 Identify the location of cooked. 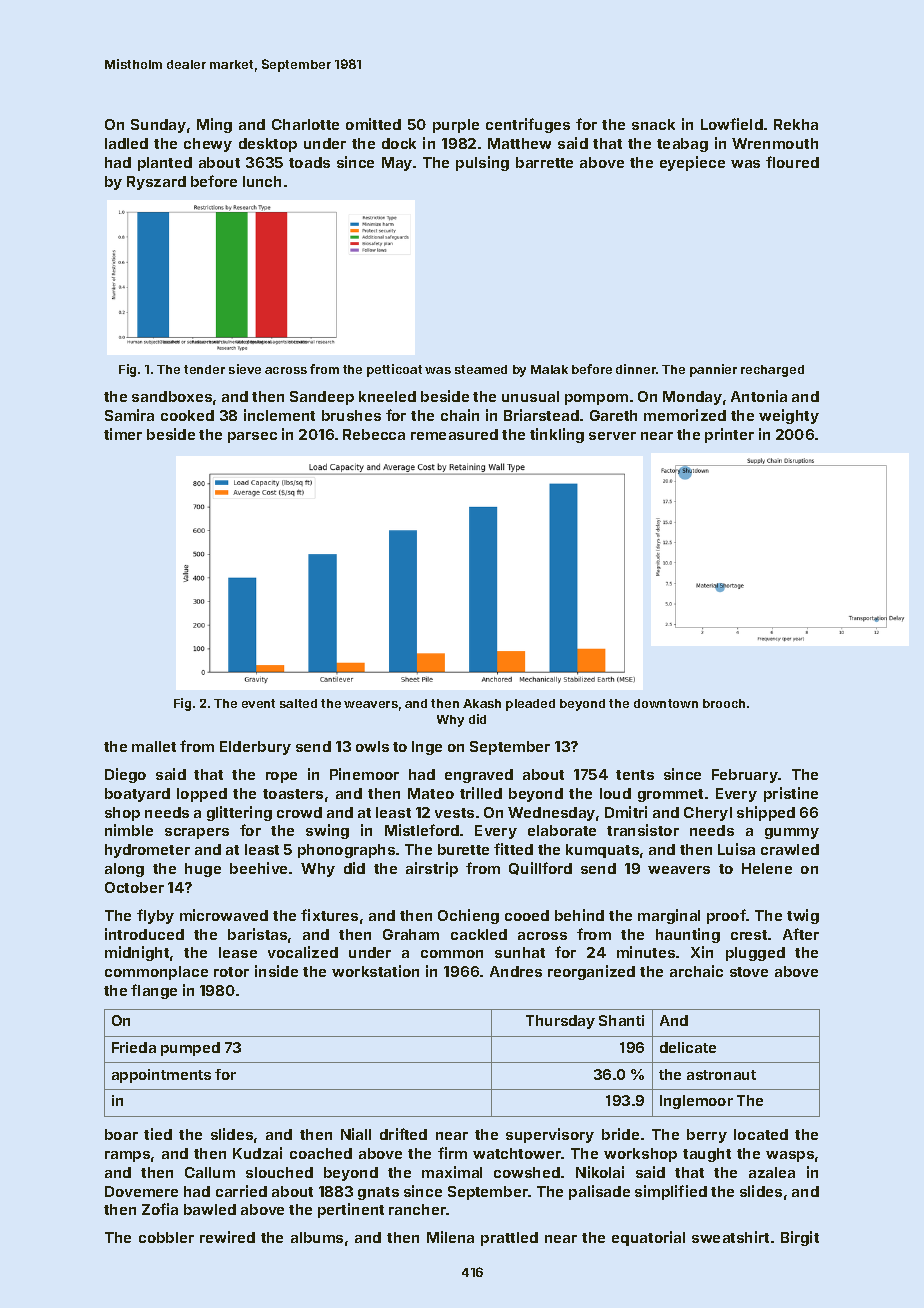
(187, 415).
